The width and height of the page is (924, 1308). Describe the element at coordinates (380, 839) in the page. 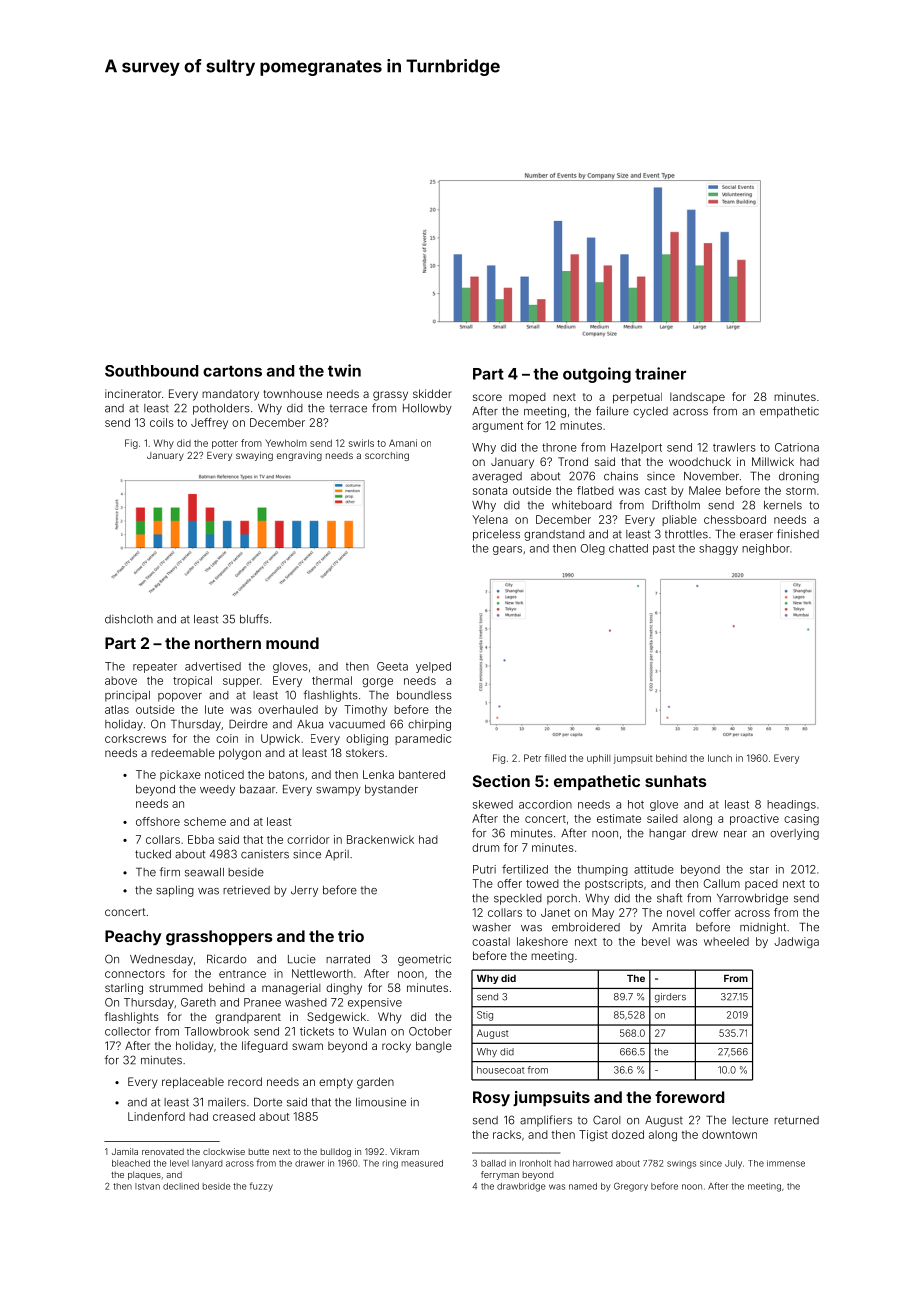

I see `Brackenwick` at that location.
